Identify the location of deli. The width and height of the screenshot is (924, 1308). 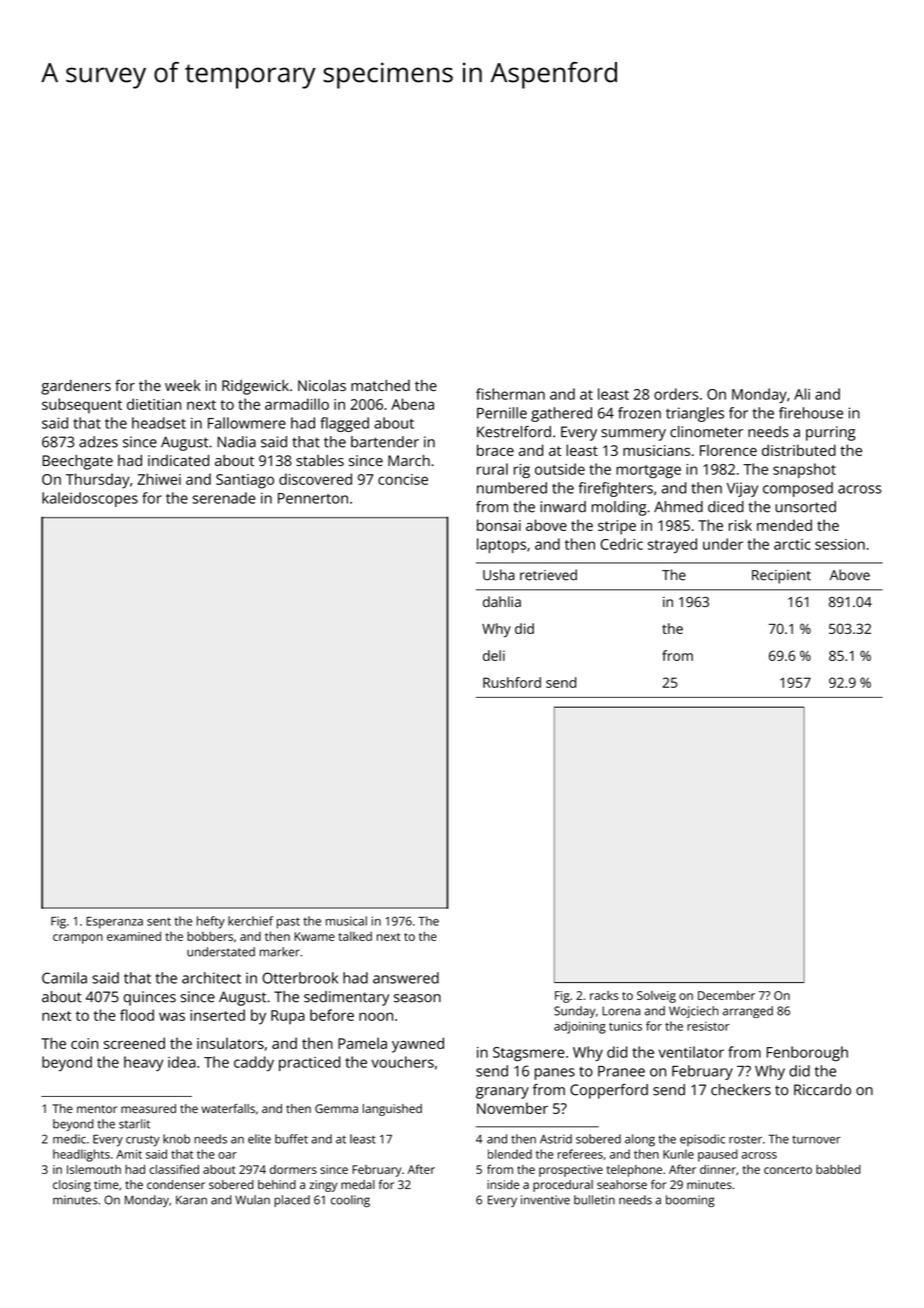
(494, 655).
